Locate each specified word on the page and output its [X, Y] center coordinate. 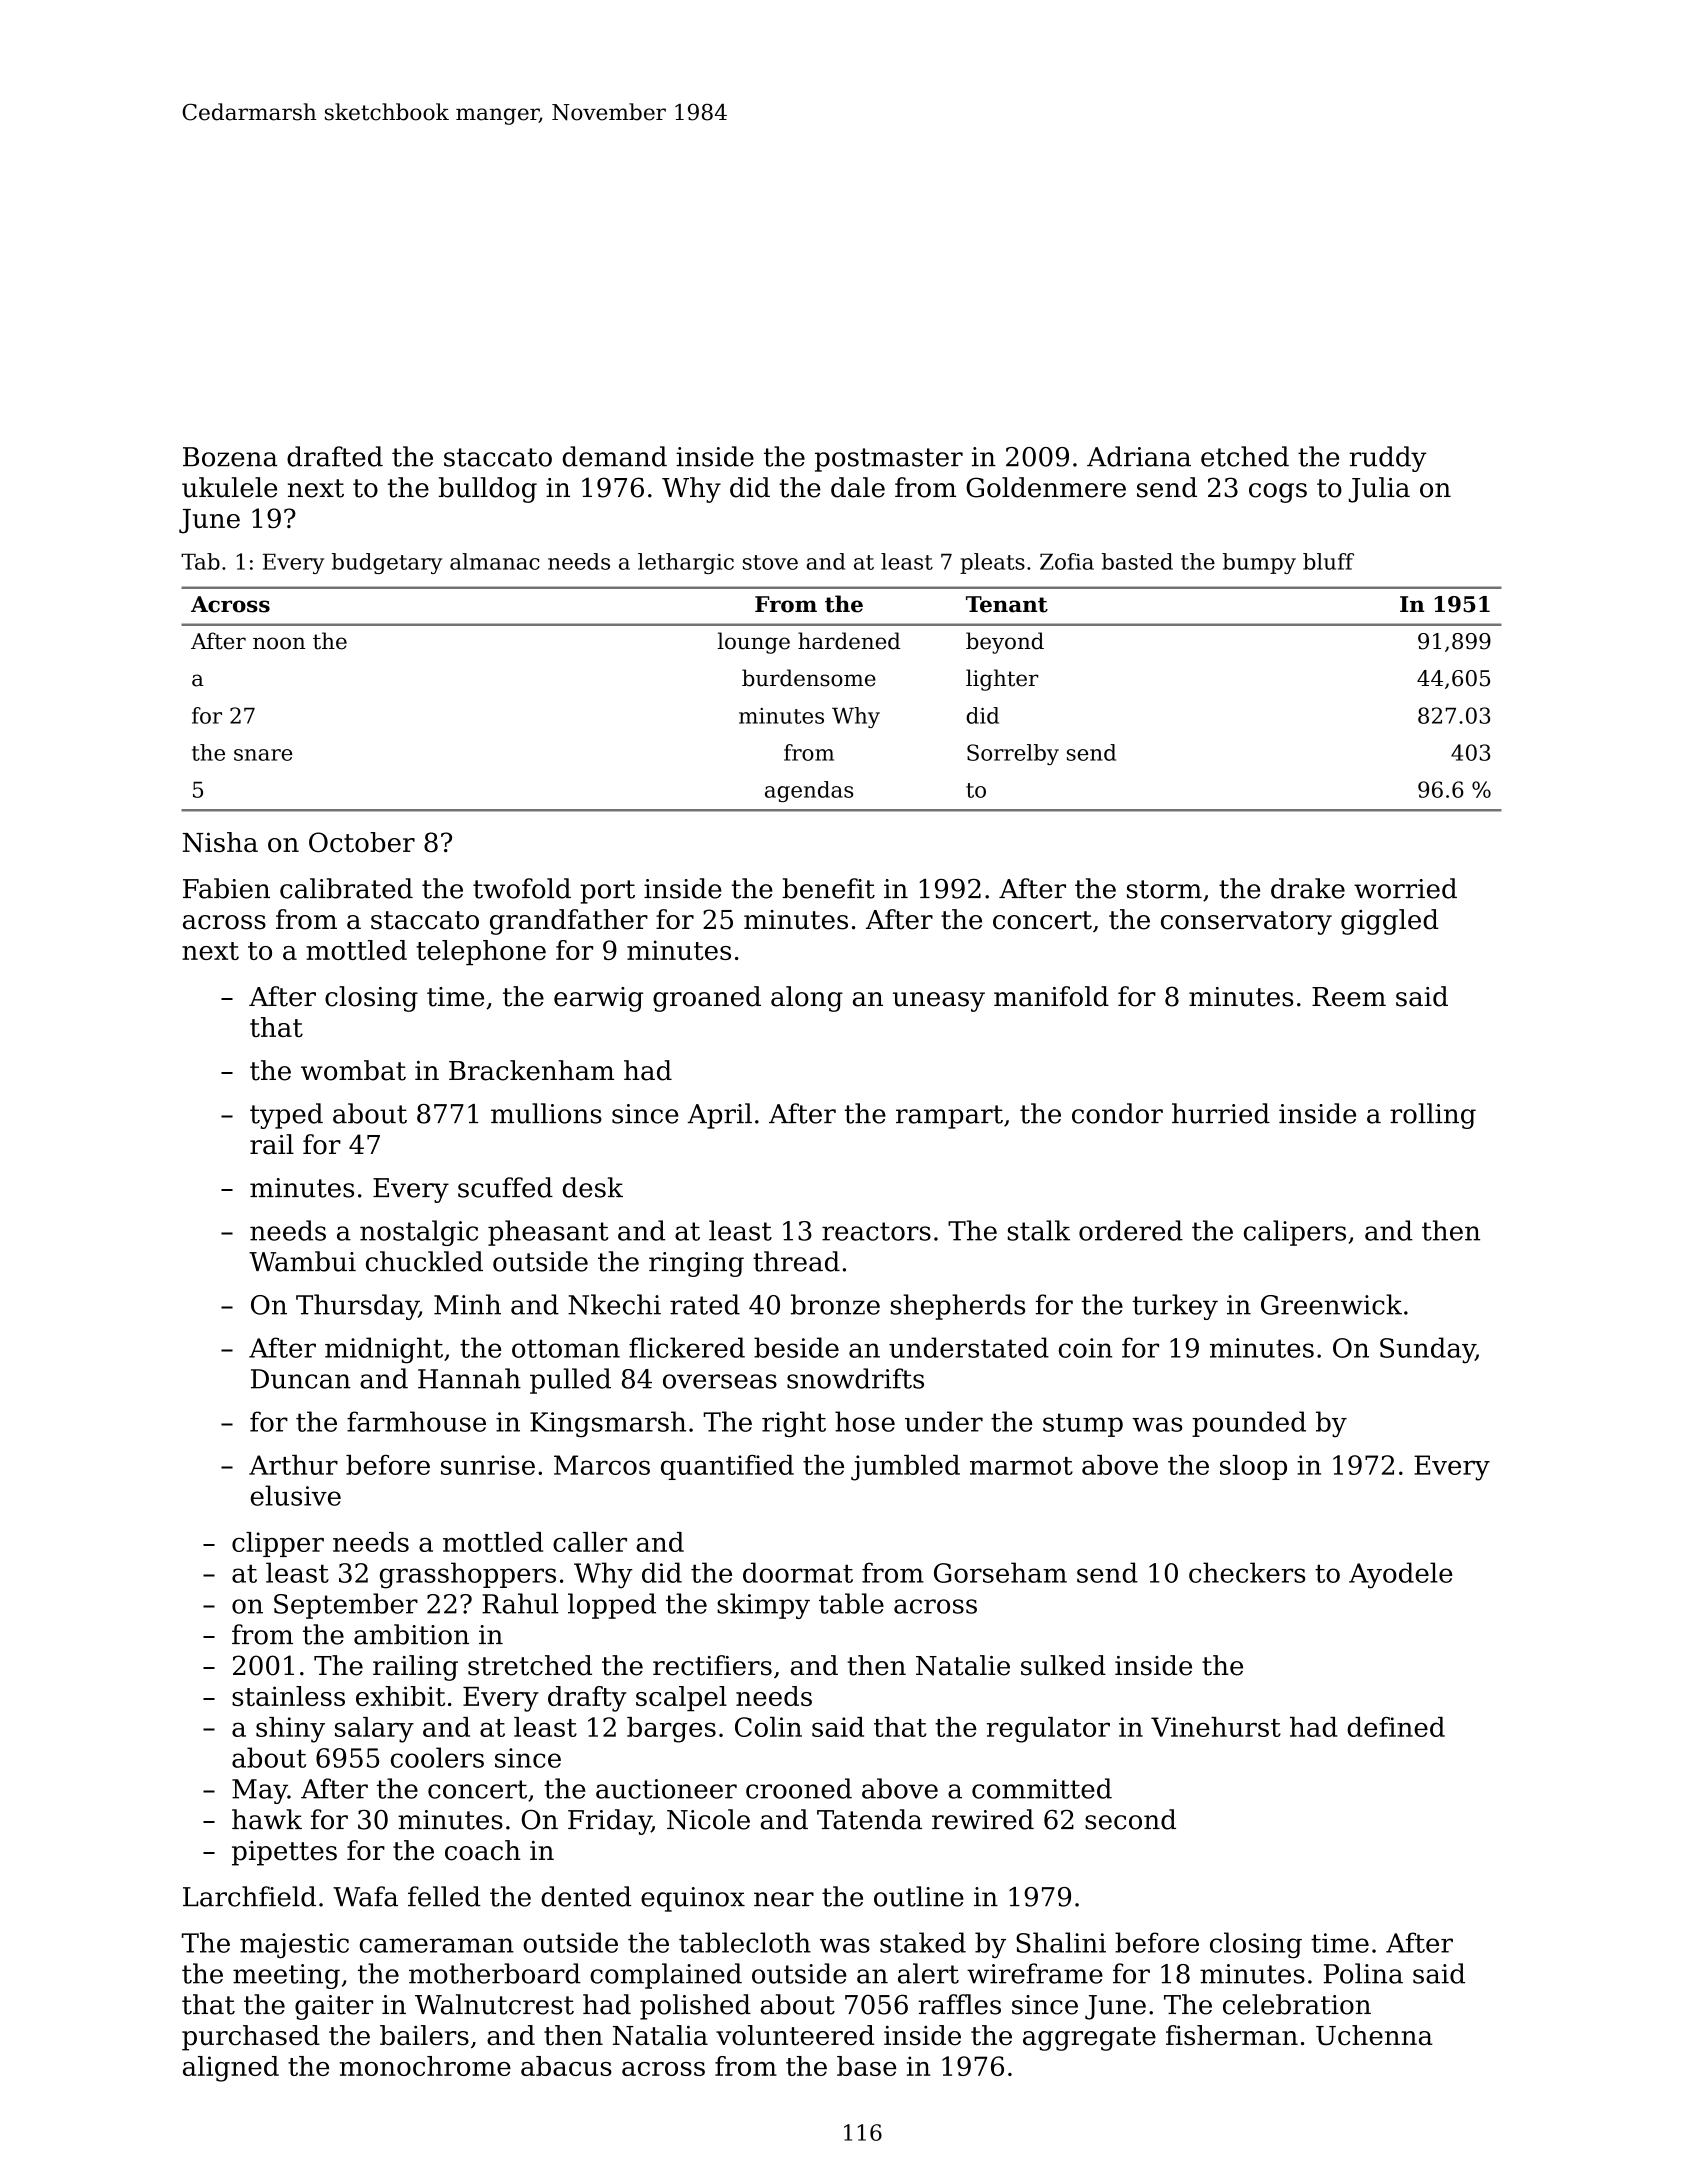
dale [858, 487]
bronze [835, 1304]
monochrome [425, 2066]
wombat [353, 1070]
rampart [949, 1117]
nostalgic [419, 1233]
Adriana [1139, 456]
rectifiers [712, 1665]
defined [1396, 1727]
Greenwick [1331, 1304]
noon [279, 643]
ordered [1131, 1230]
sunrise [488, 1465]
